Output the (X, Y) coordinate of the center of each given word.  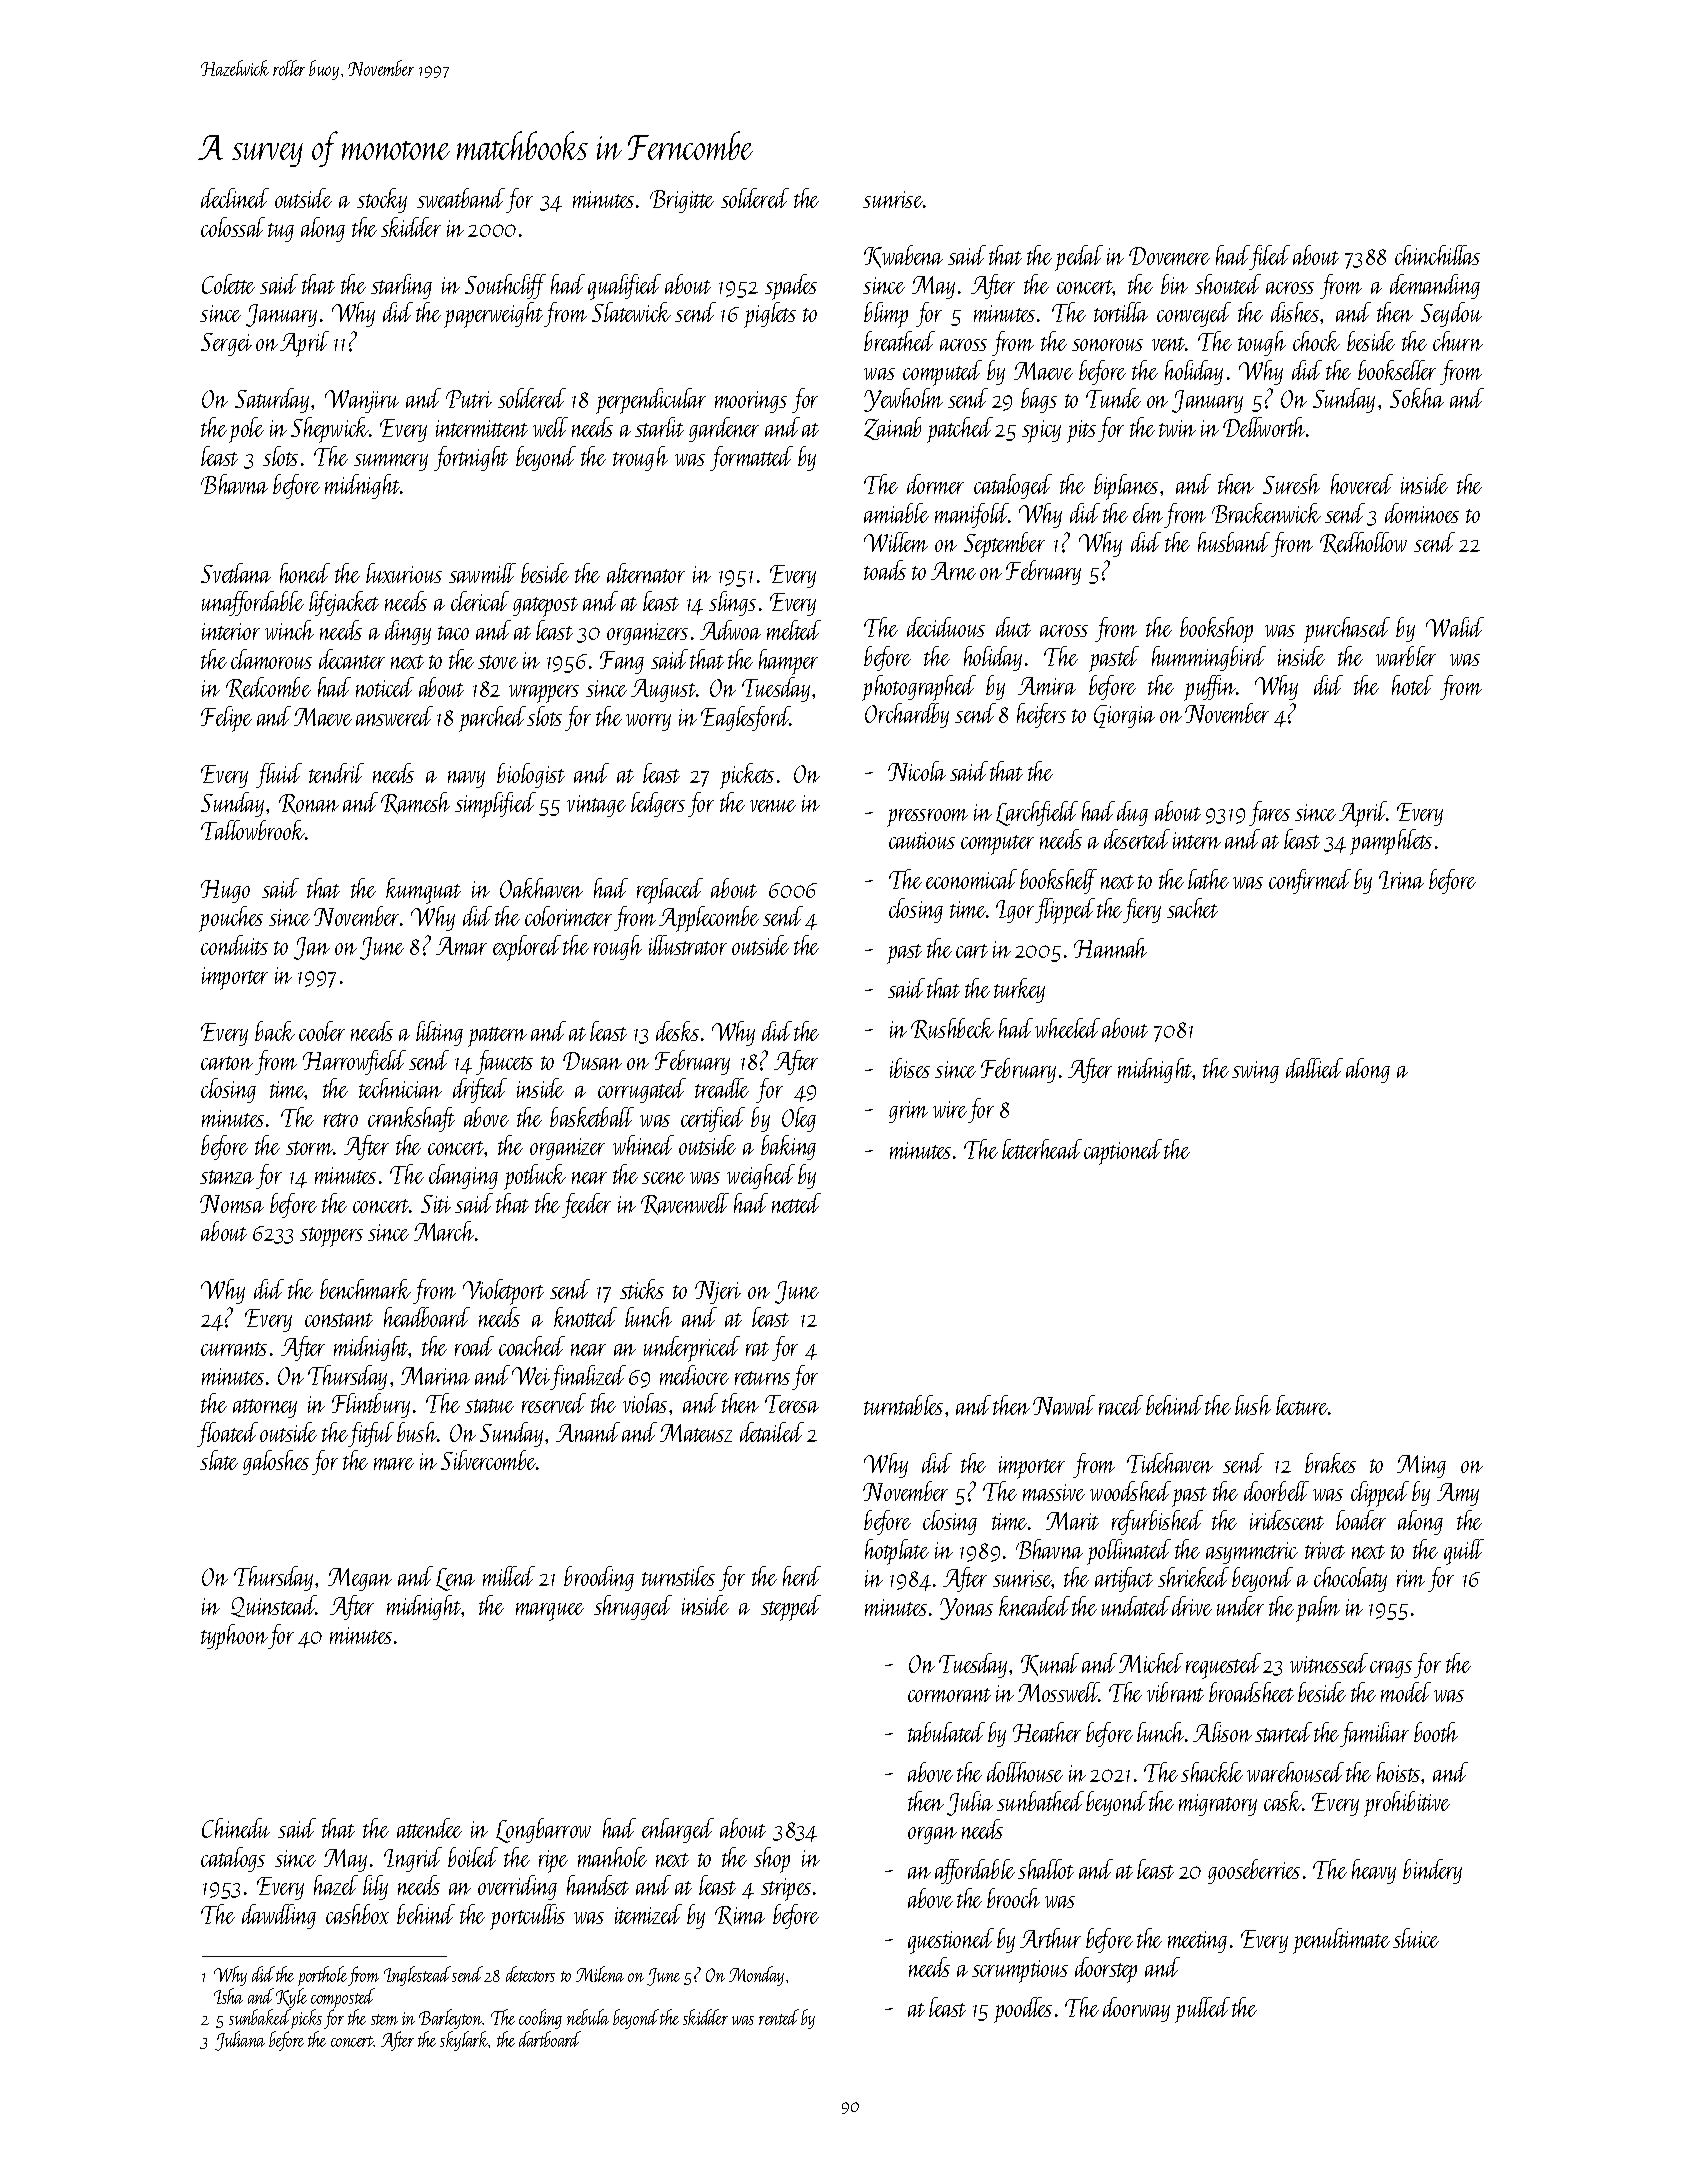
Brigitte (682, 201)
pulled (1202, 2010)
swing (1255, 1072)
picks (306, 2019)
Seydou (1451, 314)
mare (394, 1464)
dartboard (550, 2039)
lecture (1302, 1405)
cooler (322, 1031)
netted (796, 1203)
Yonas (966, 1609)
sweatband (461, 198)
